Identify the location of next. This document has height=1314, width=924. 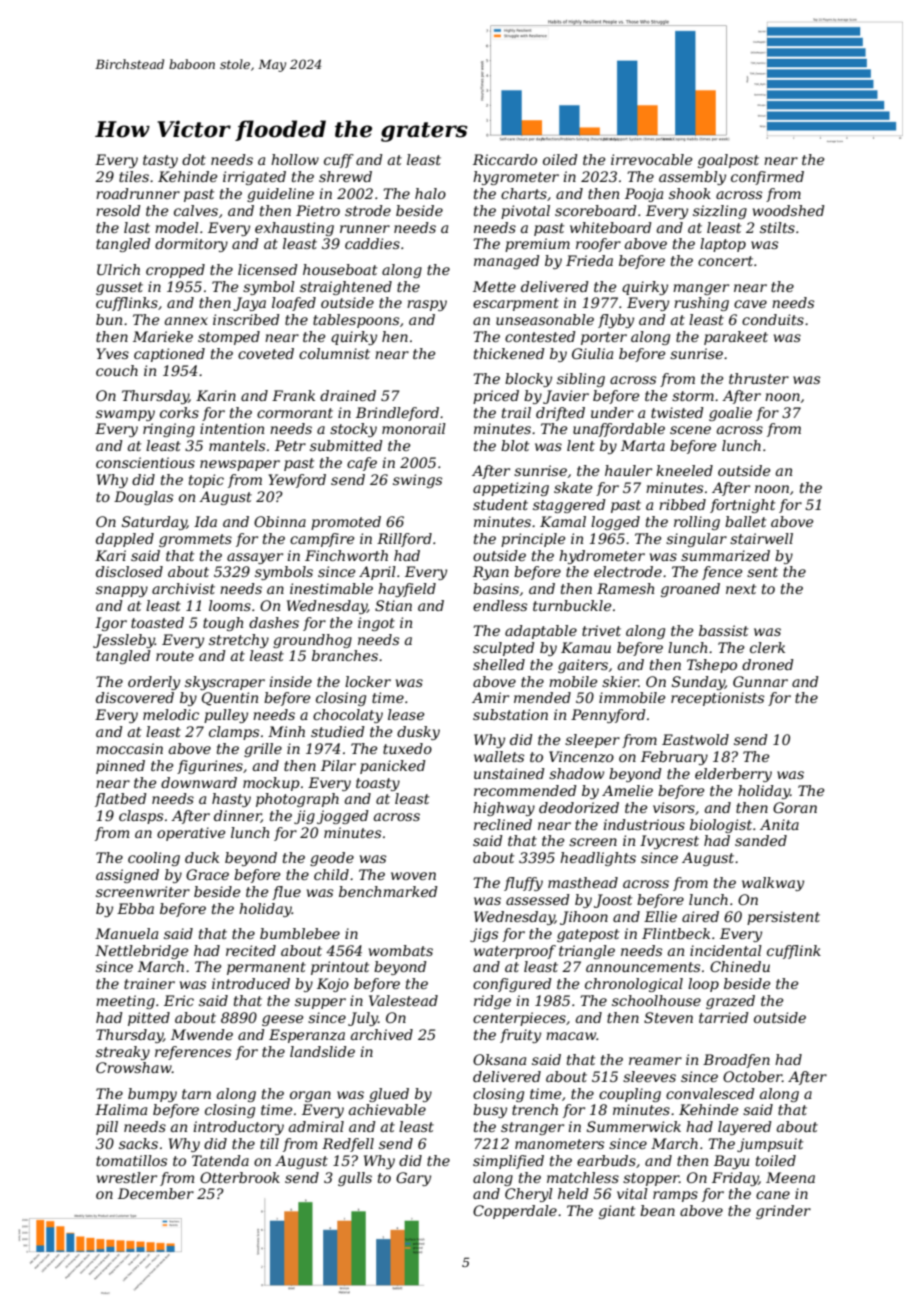
(741, 589).
